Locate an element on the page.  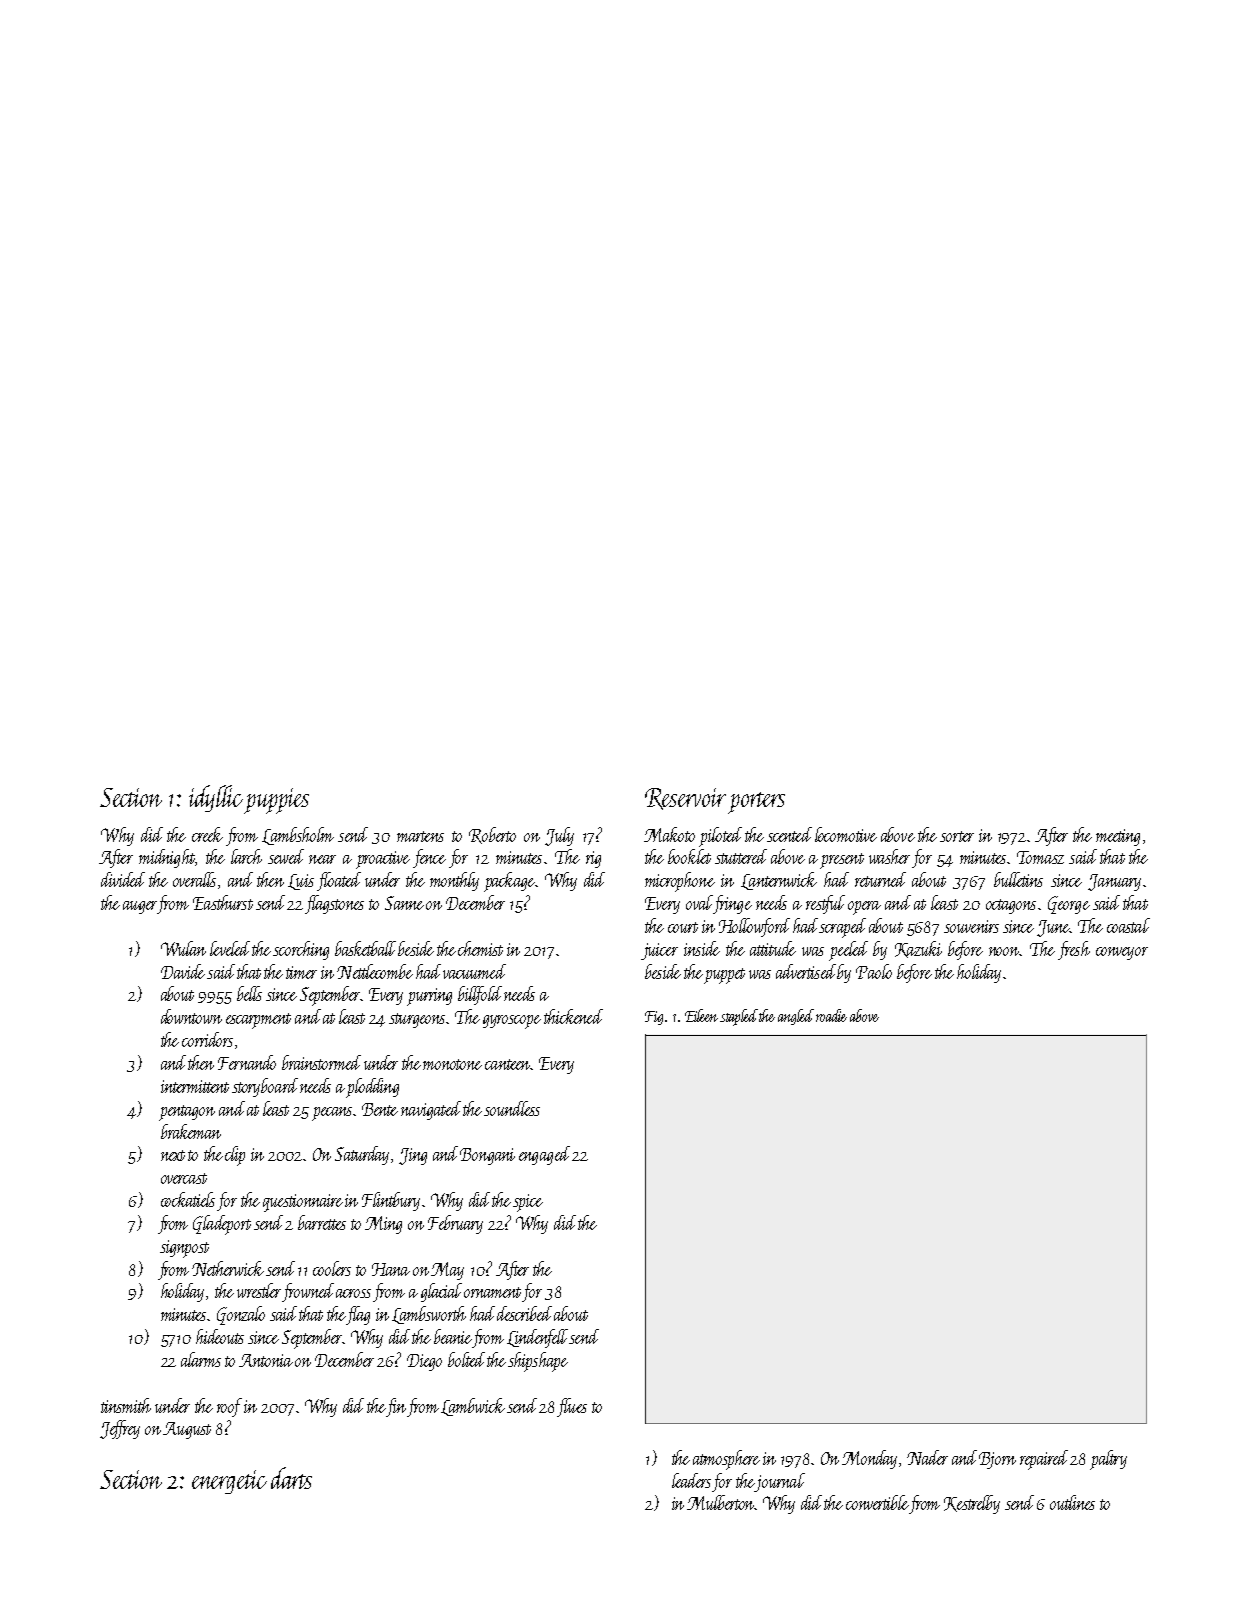
scorching is located at coordinates (301, 950).
